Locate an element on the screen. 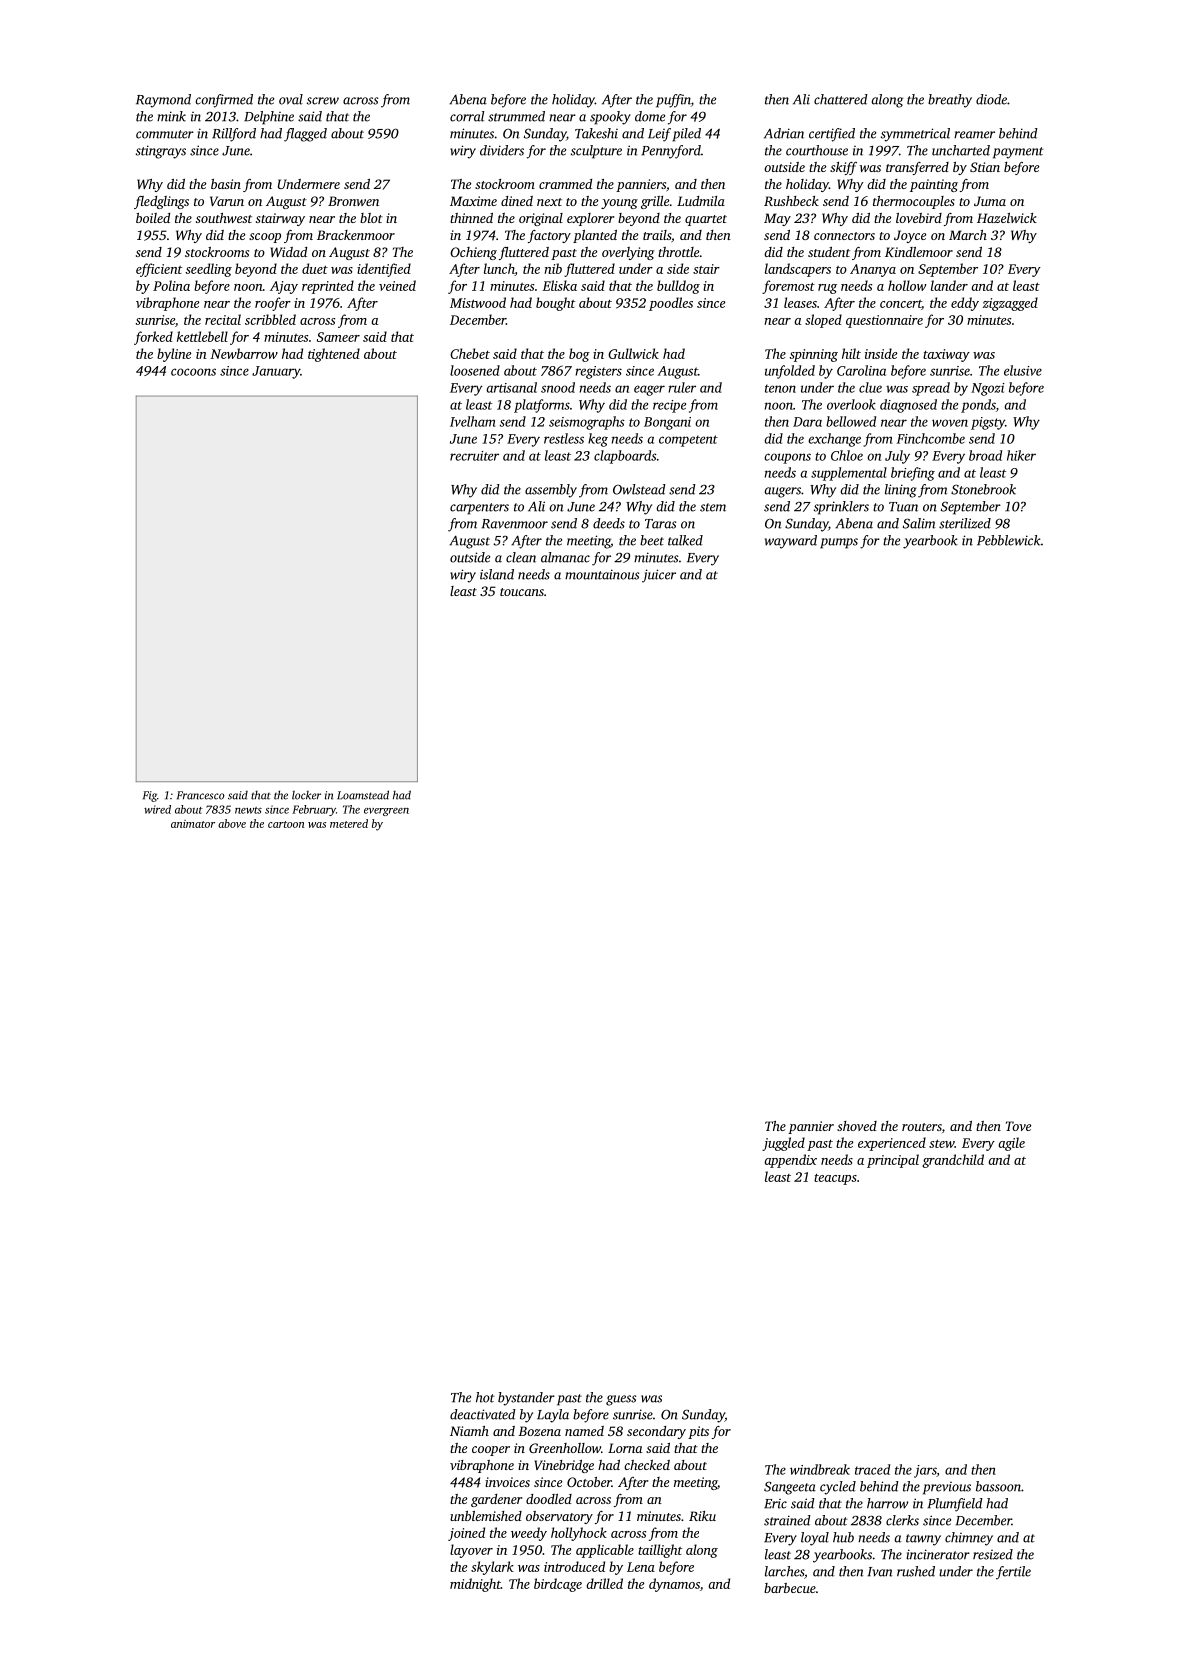 This screenshot has width=1182, height=1672. grandchild is located at coordinates (953, 1161).
